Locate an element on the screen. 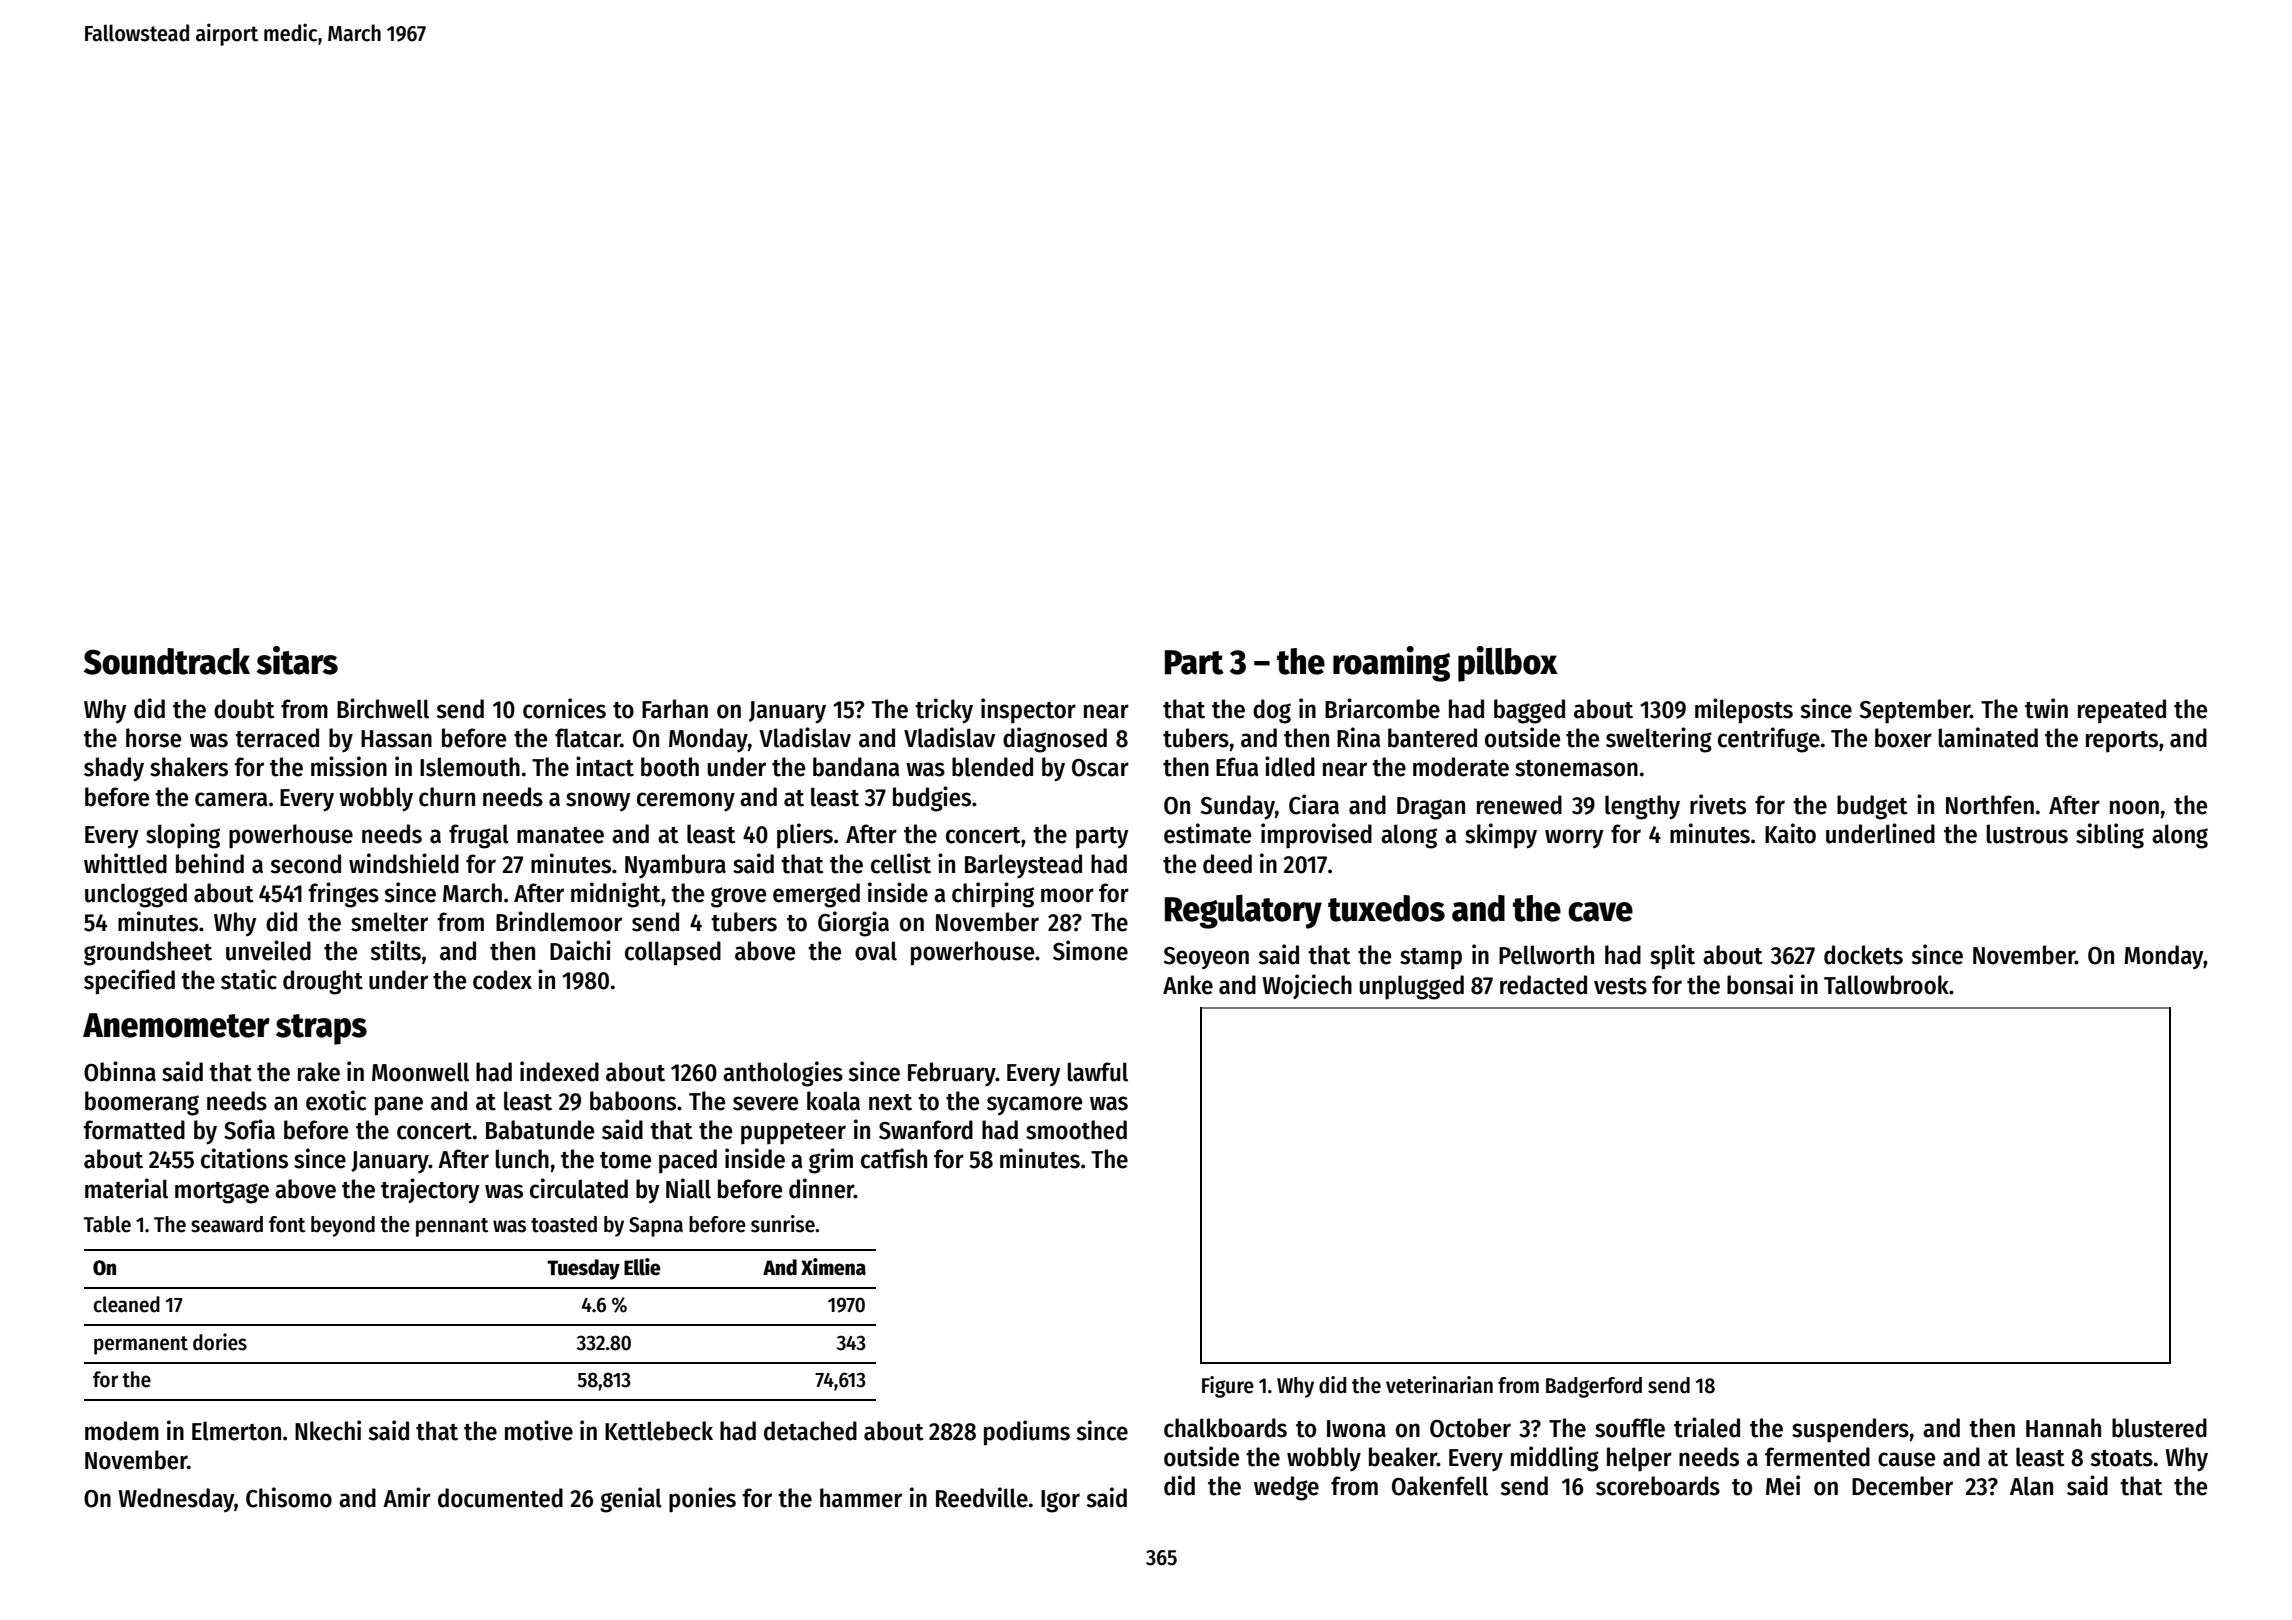 The height and width of the screenshot is (1620, 2292). Tallowbrook is located at coordinates (1886, 985).
